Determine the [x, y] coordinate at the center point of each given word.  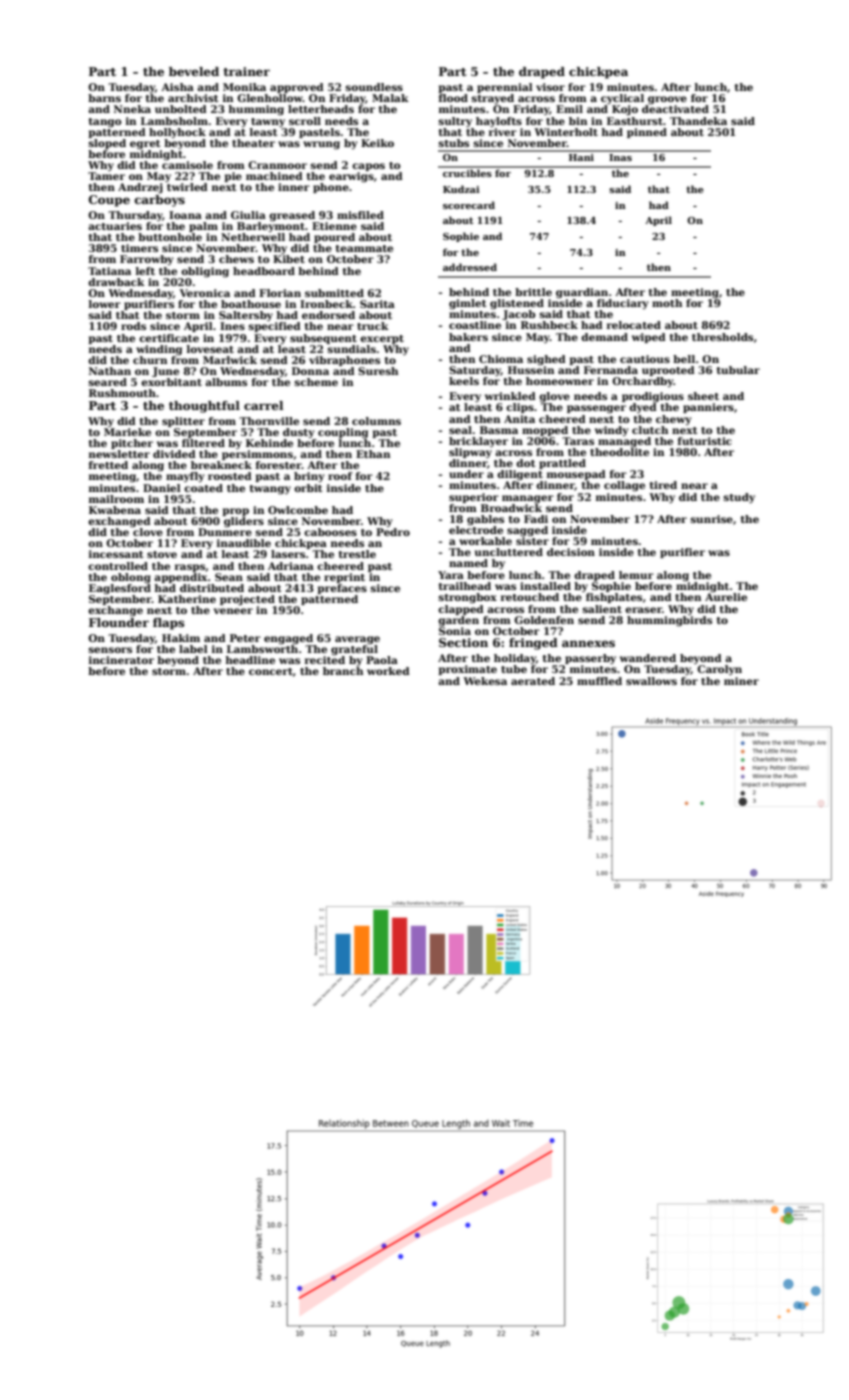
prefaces [342, 589]
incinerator [121, 660]
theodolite [619, 452]
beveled [194, 71]
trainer [246, 71]
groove [667, 100]
